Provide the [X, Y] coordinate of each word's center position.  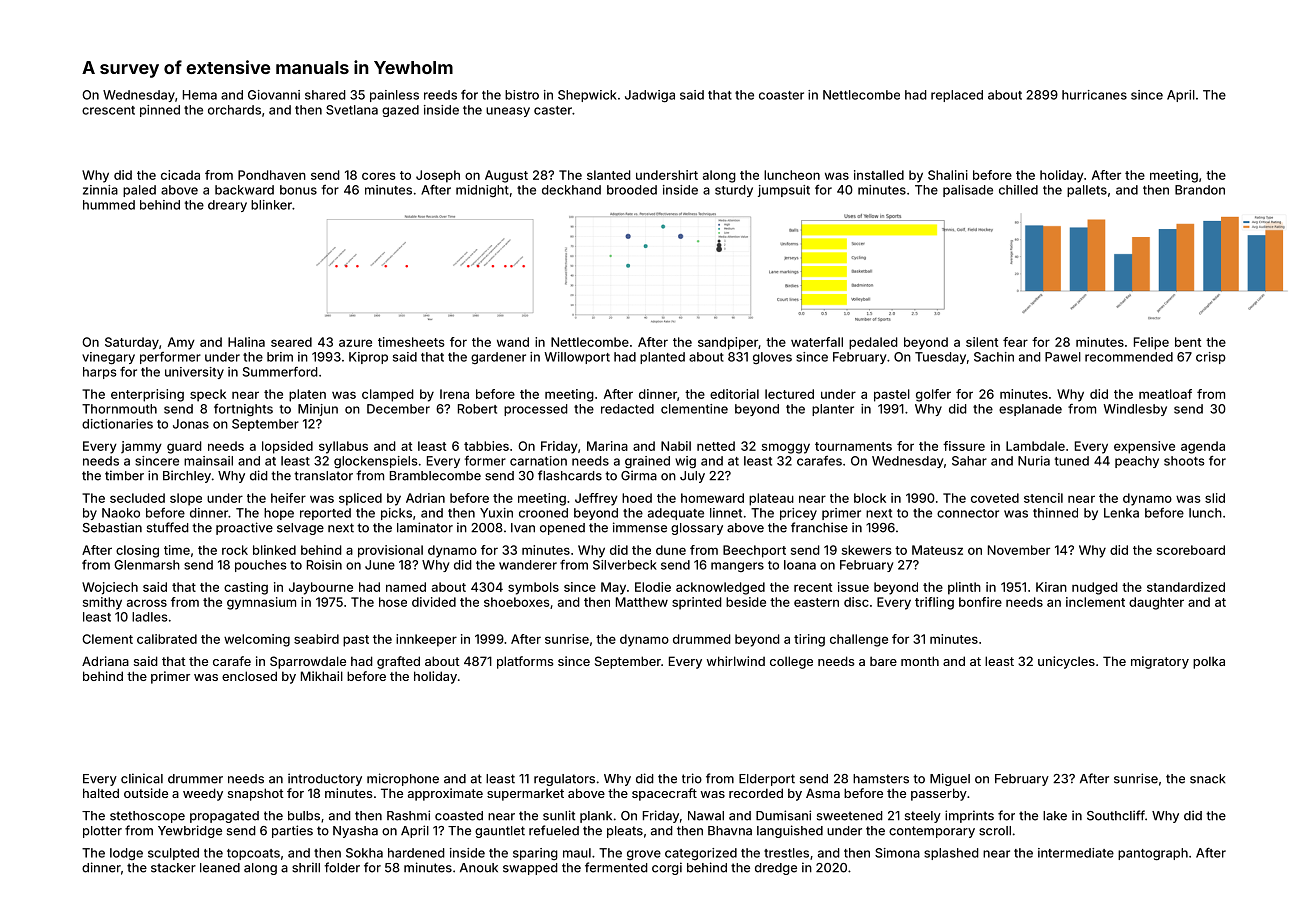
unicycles [1066, 662]
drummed [702, 639]
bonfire [980, 602]
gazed [400, 111]
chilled [1018, 190]
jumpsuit [784, 191]
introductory [325, 779]
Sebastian [112, 527]
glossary [697, 529]
